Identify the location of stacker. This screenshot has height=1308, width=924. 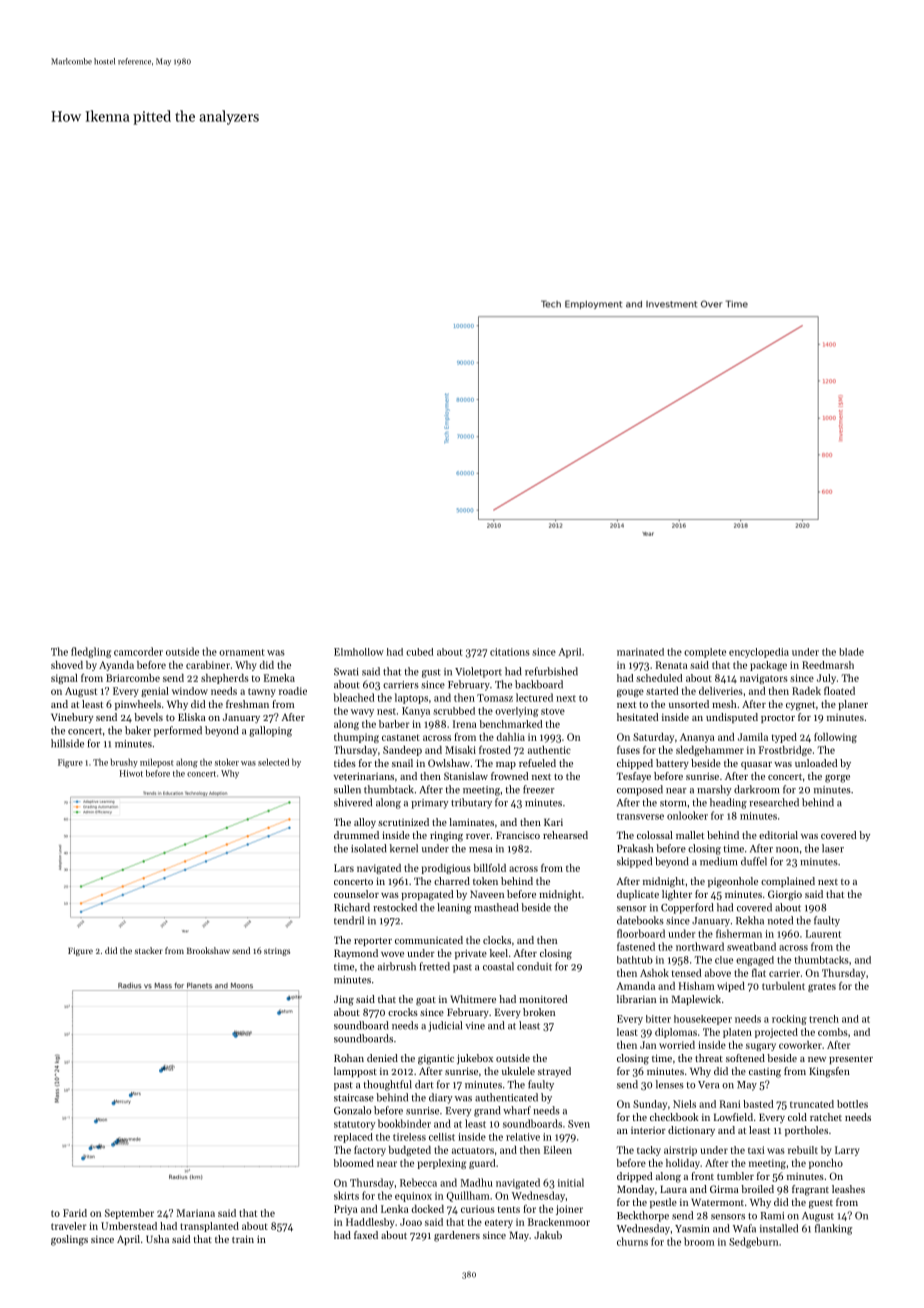
(149, 950).
